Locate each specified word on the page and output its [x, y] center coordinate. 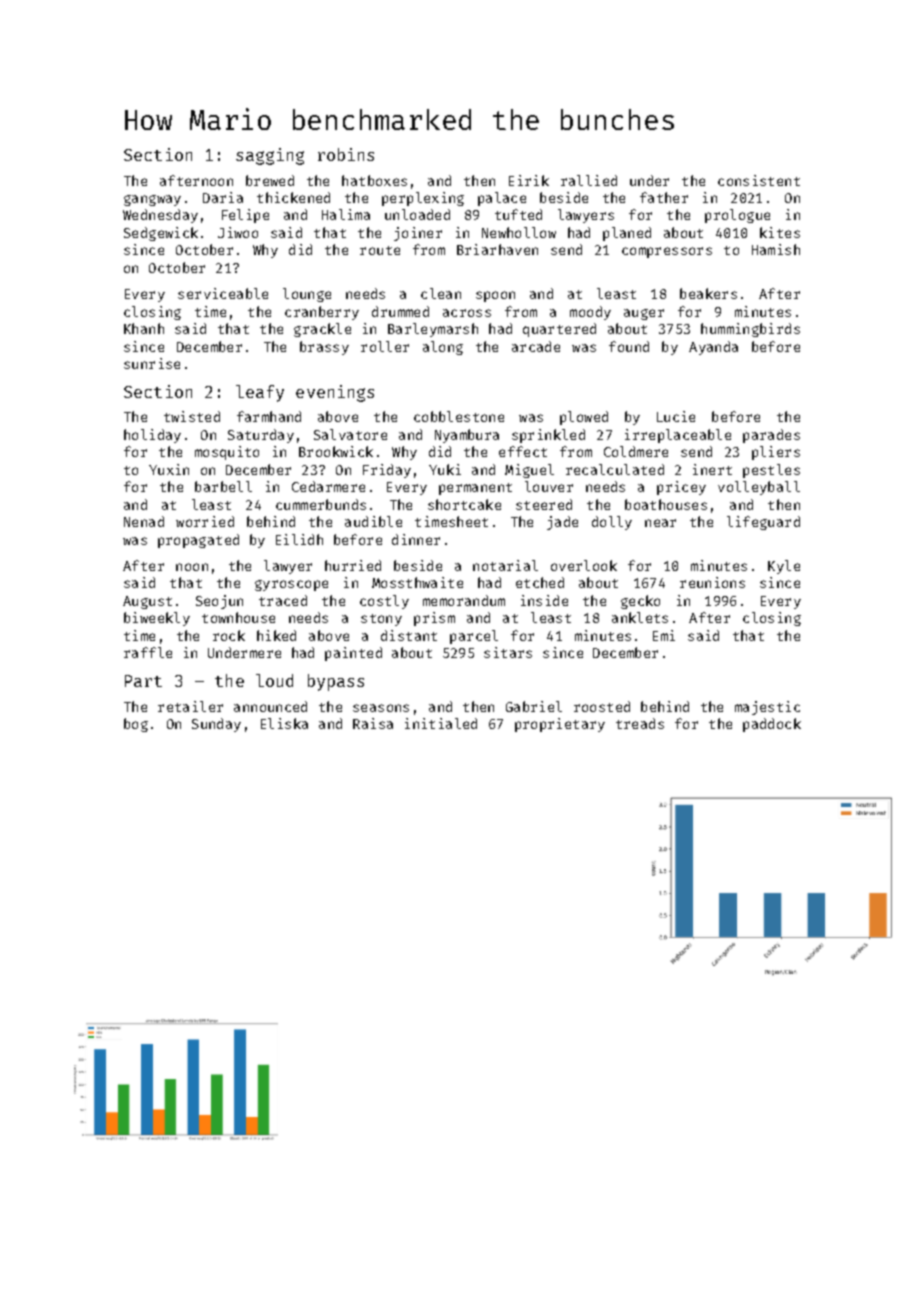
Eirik [529, 180]
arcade [536, 346]
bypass [336, 682]
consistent [759, 180]
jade [562, 523]
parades [771, 436]
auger [644, 314]
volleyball [759, 488]
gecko [640, 602]
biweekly [157, 619]
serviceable [223, 293]
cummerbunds [321, 504]
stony [381, 620]
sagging [270, 156]
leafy [260, 393]
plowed [584, 418]
